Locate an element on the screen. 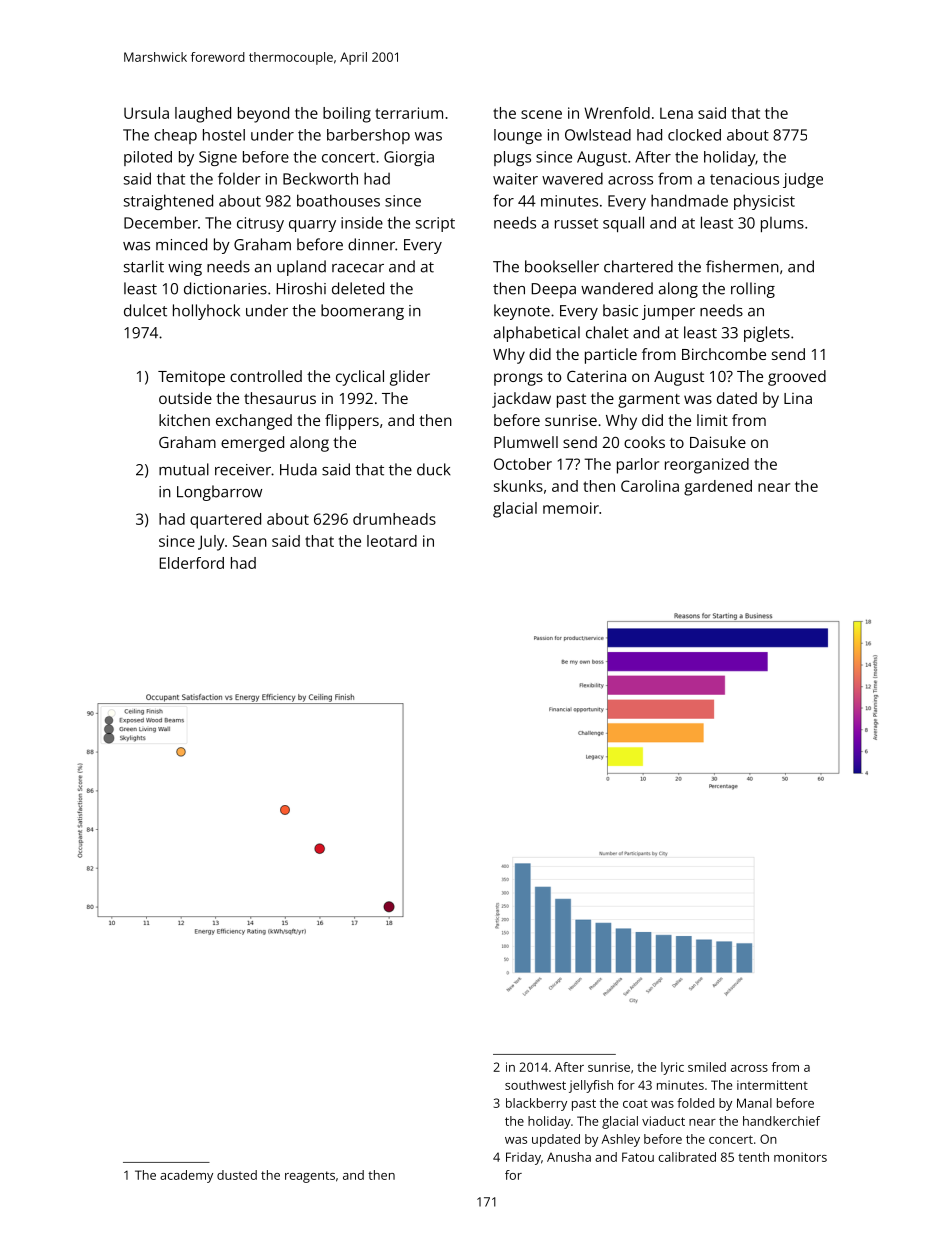 The height and width of the screenshot is (1233, 952). memoir is located at coordinates (571, 508).
